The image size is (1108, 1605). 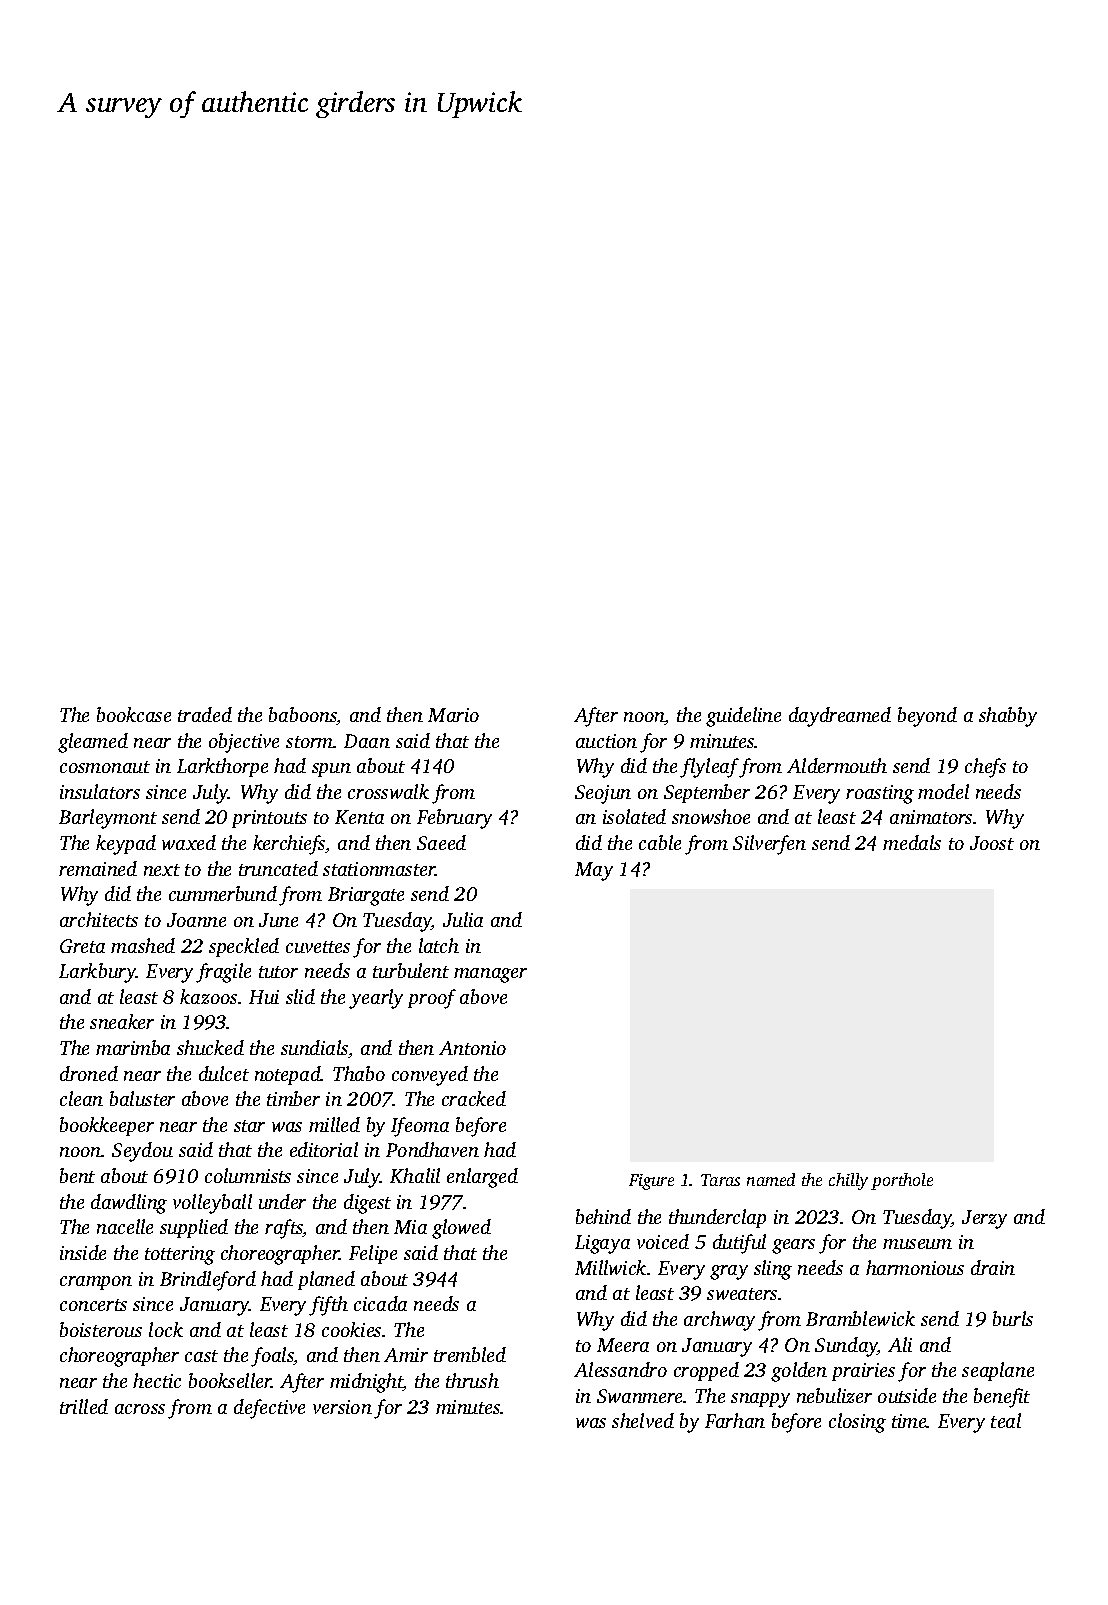 What do you see at coordinates (334, 1124) in the page?
I see `milled` at bounding box center [334, 1124].
